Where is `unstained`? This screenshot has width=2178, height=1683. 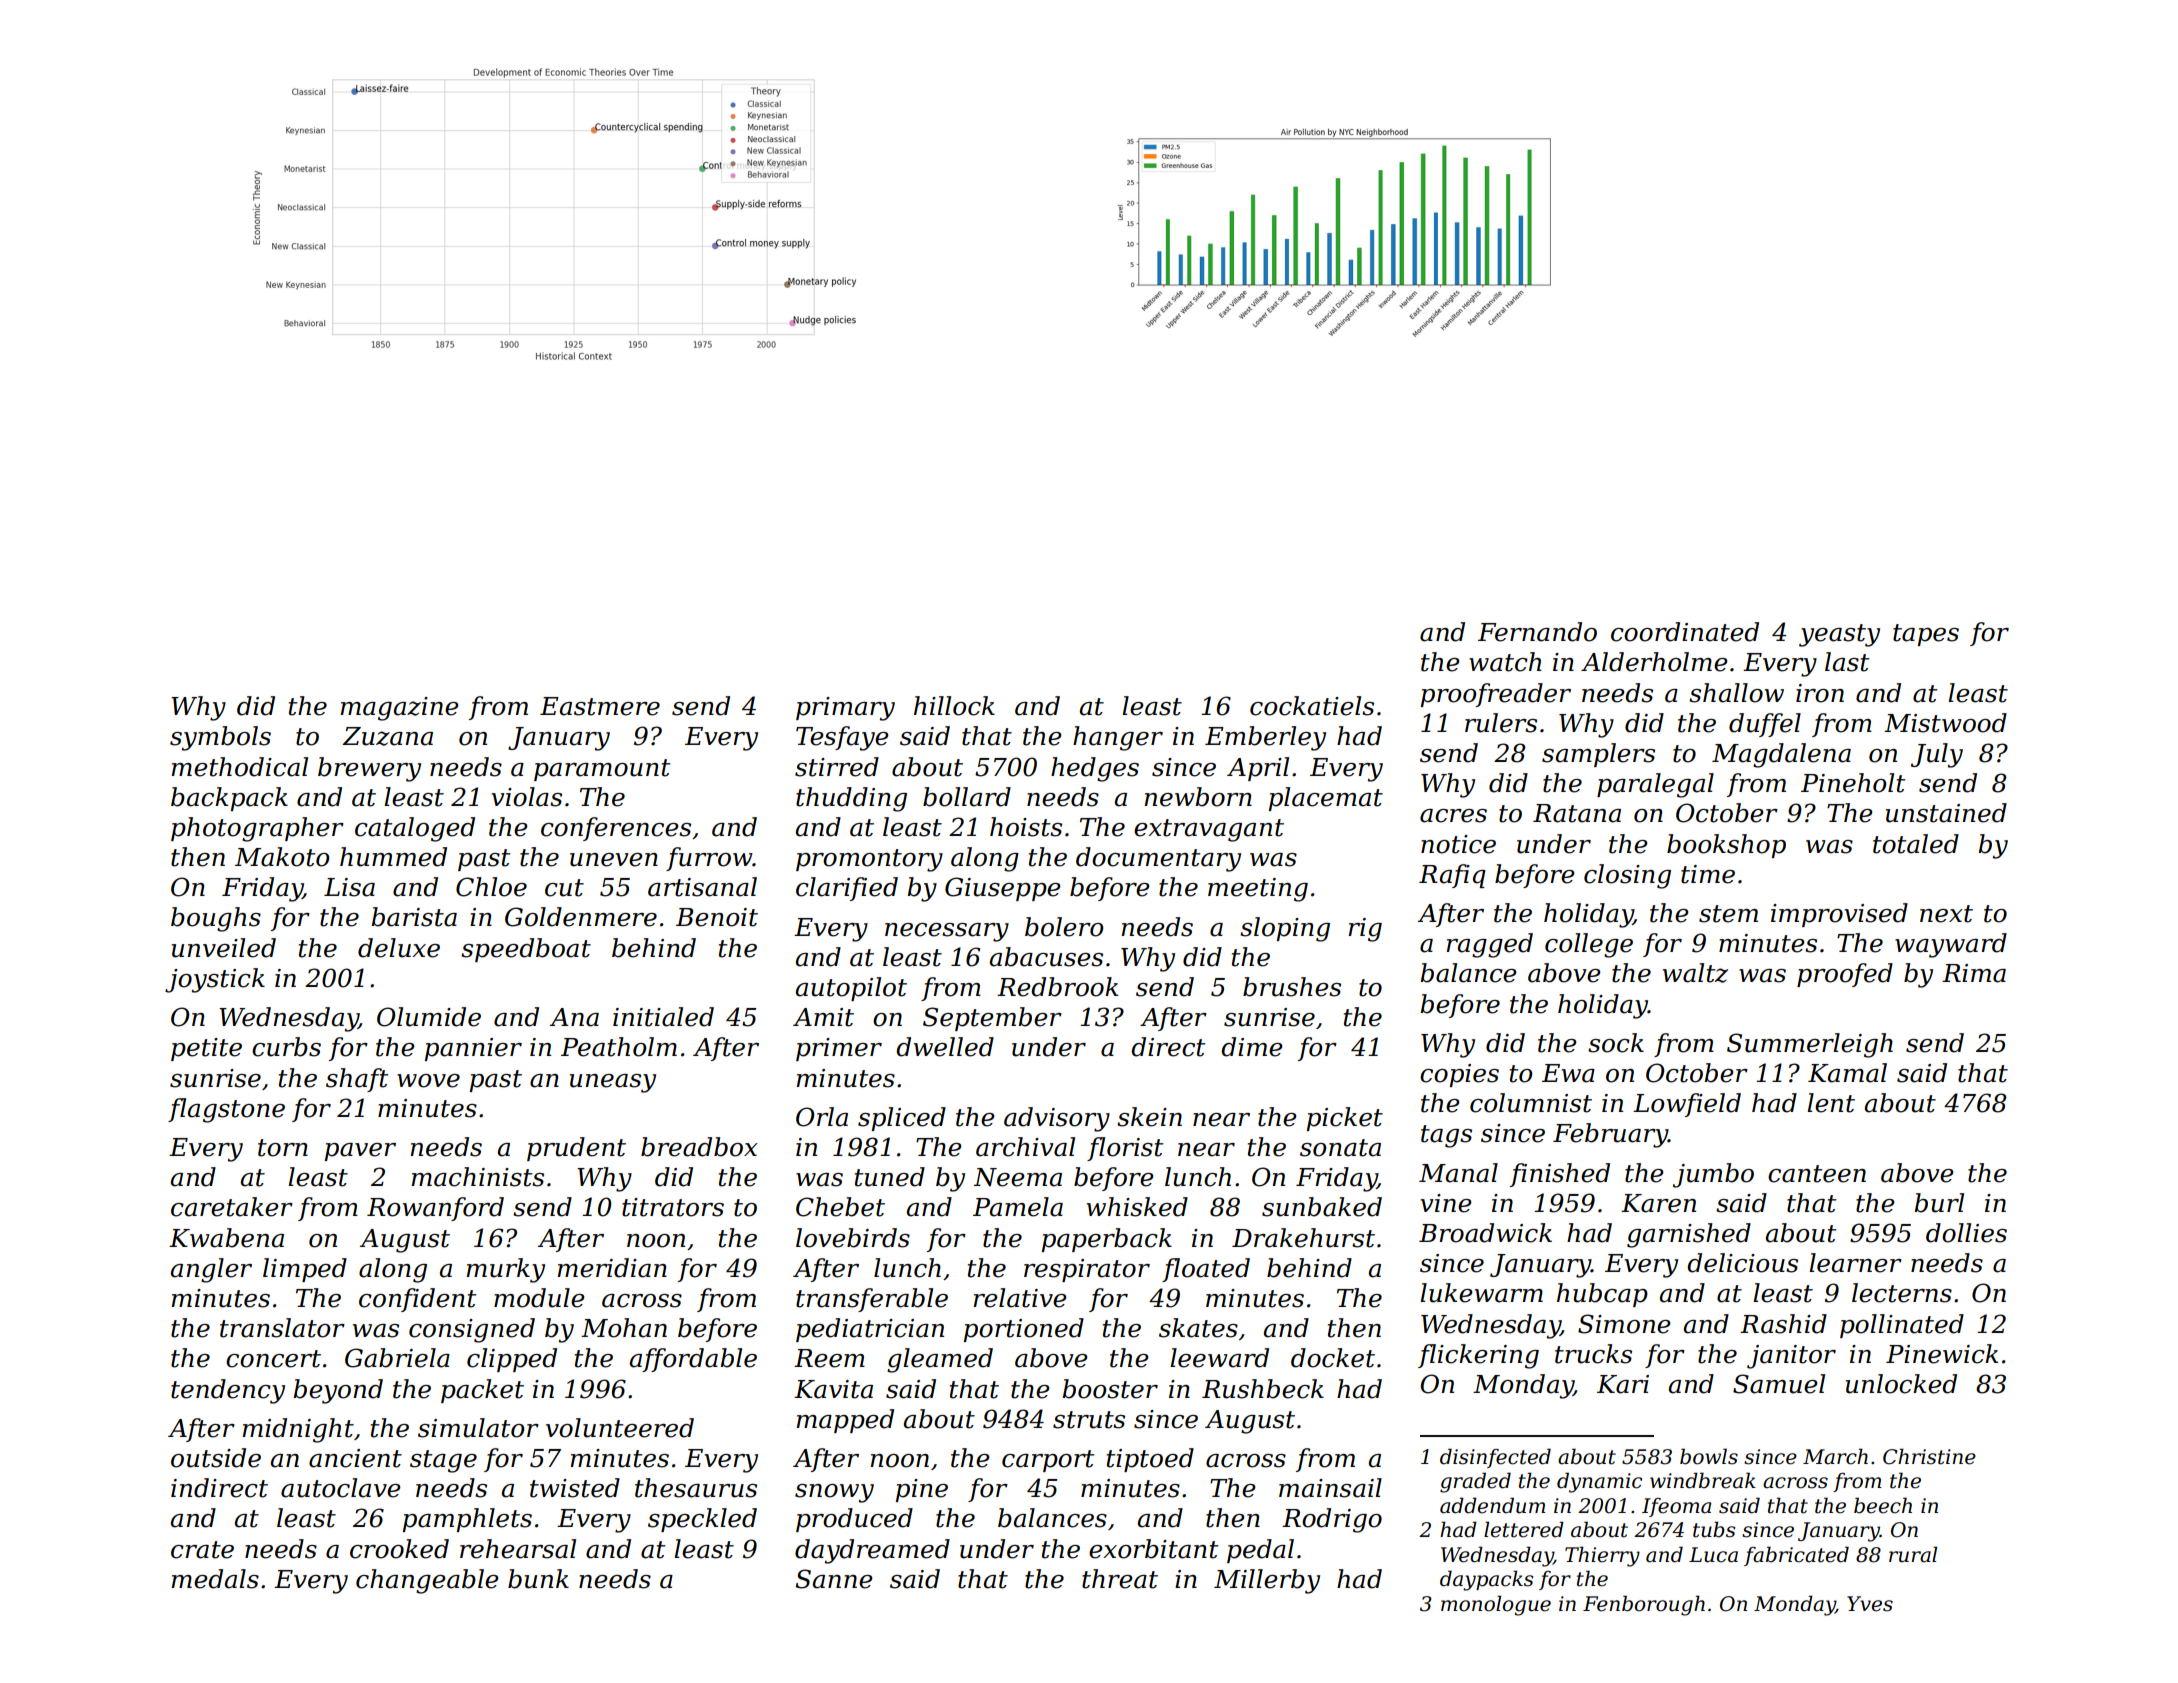 unstained is located at coordinates (1946, 813).
